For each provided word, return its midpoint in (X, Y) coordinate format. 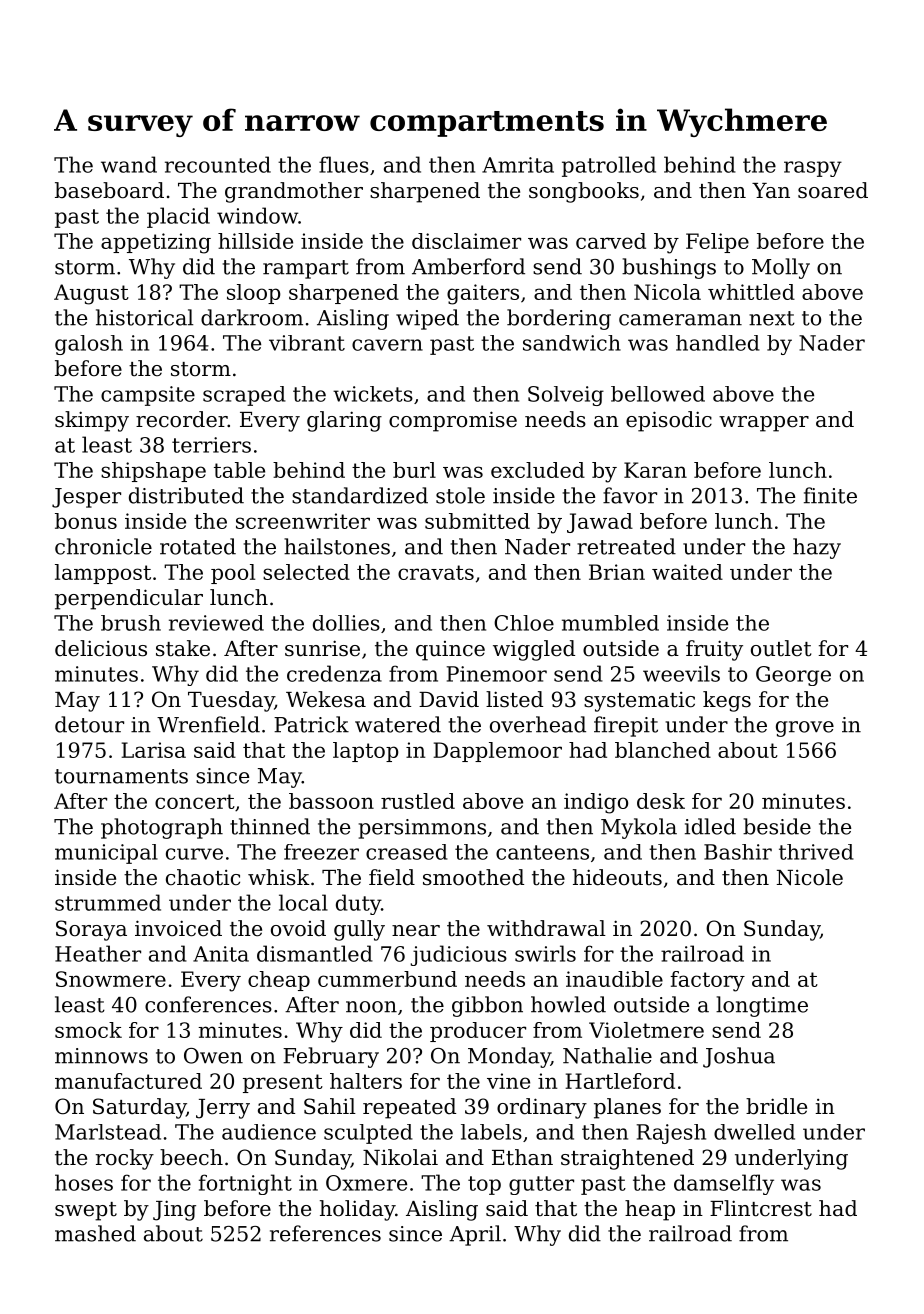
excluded (538, 470)
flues (344, 164)
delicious (101, 648)
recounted (218, 164)
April (475, 1235)
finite (830, 495)
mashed (95, 1233)
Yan (771, 190)
